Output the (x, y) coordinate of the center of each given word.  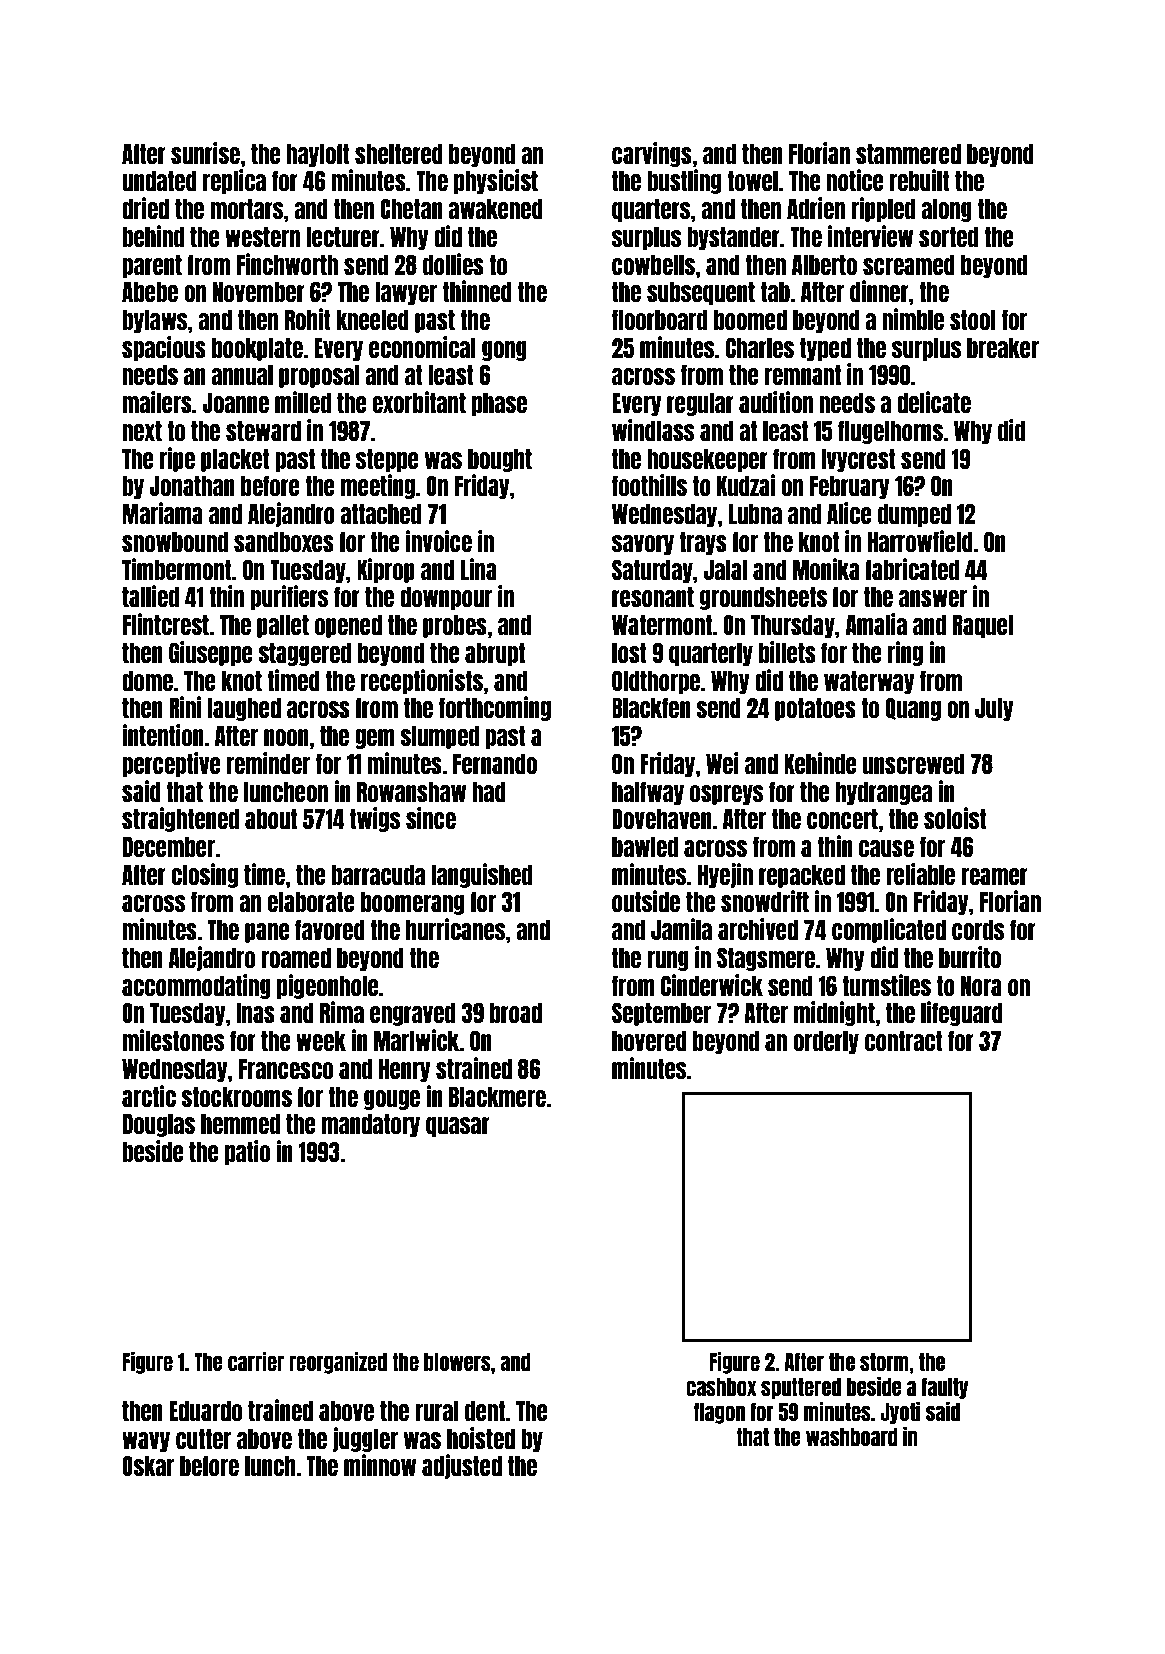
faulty (945, 1388)
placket (235, 460)
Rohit (308, 319)
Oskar (148, 1466)
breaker (1003, 348)
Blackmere (497, 1097)
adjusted (462, 1466)
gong (504, 351)
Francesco (286, 1069)
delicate (934, 402)
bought (500, 460)
